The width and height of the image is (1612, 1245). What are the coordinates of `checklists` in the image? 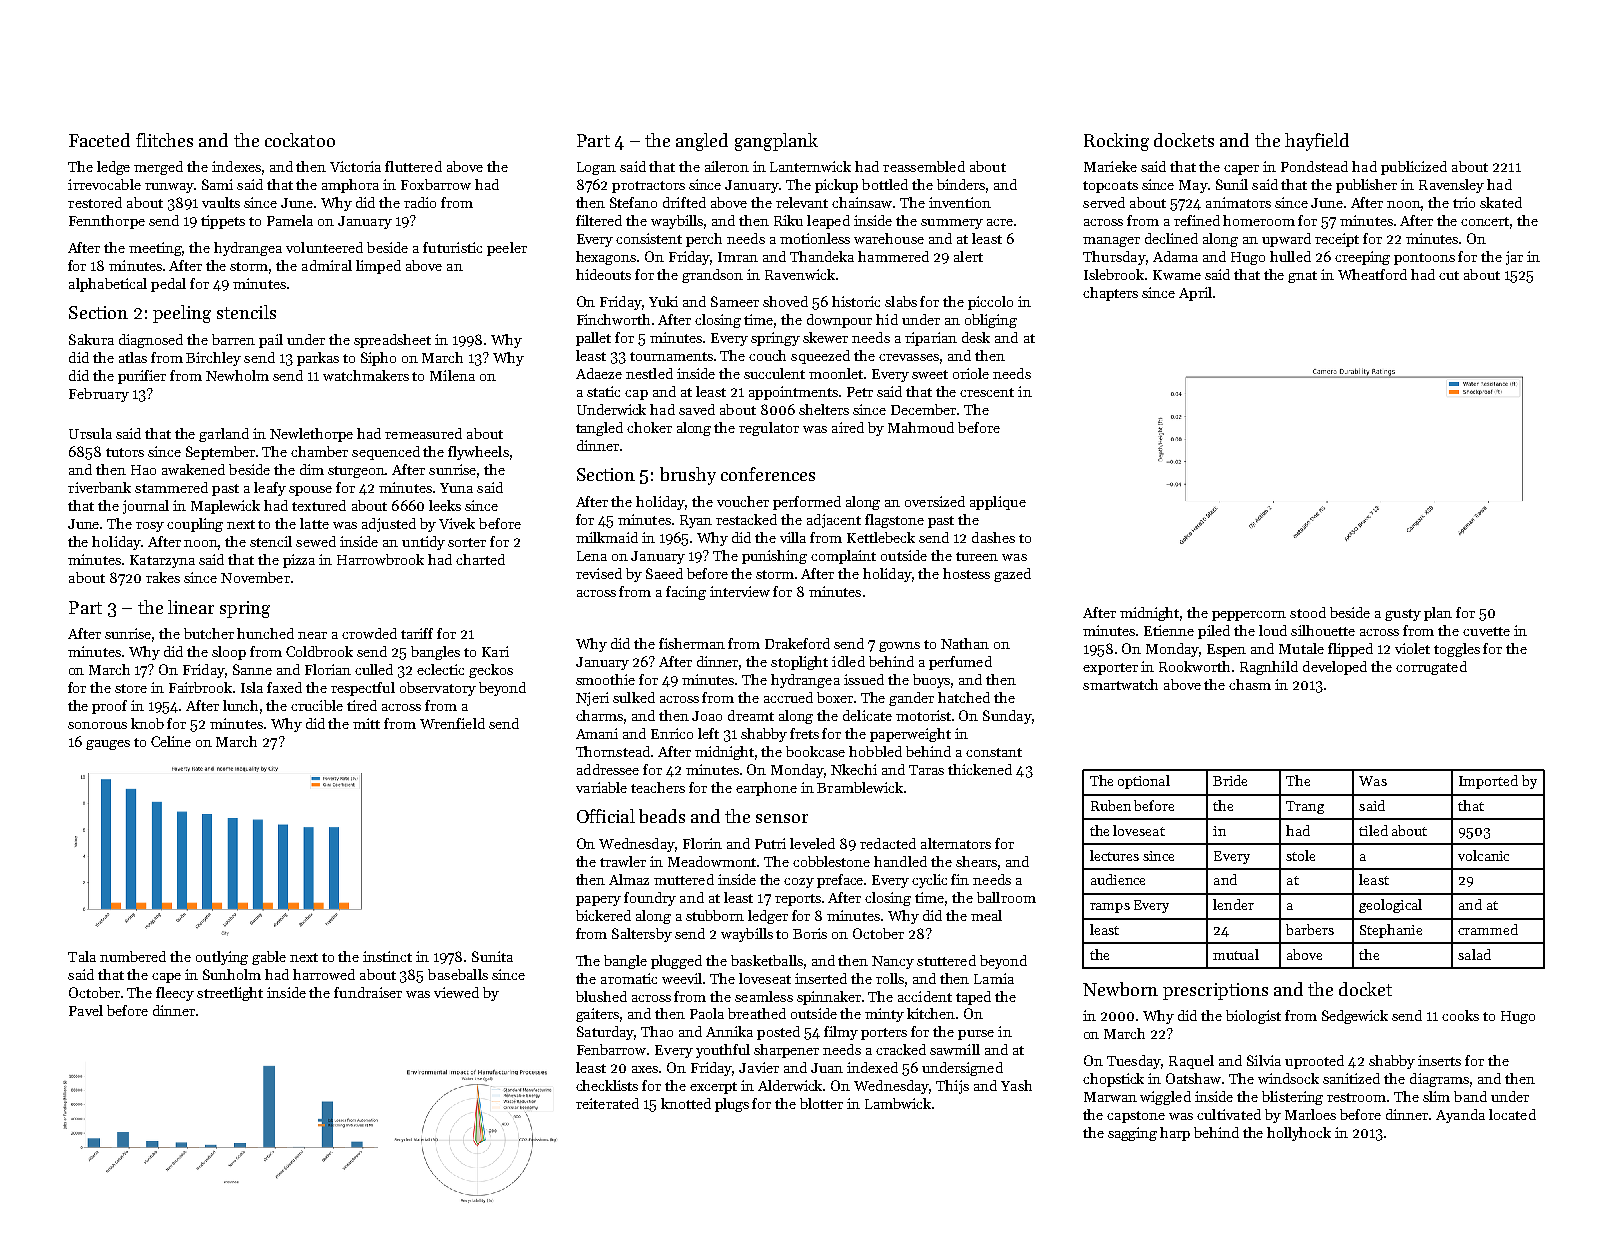 It's located at (607, 1085).
